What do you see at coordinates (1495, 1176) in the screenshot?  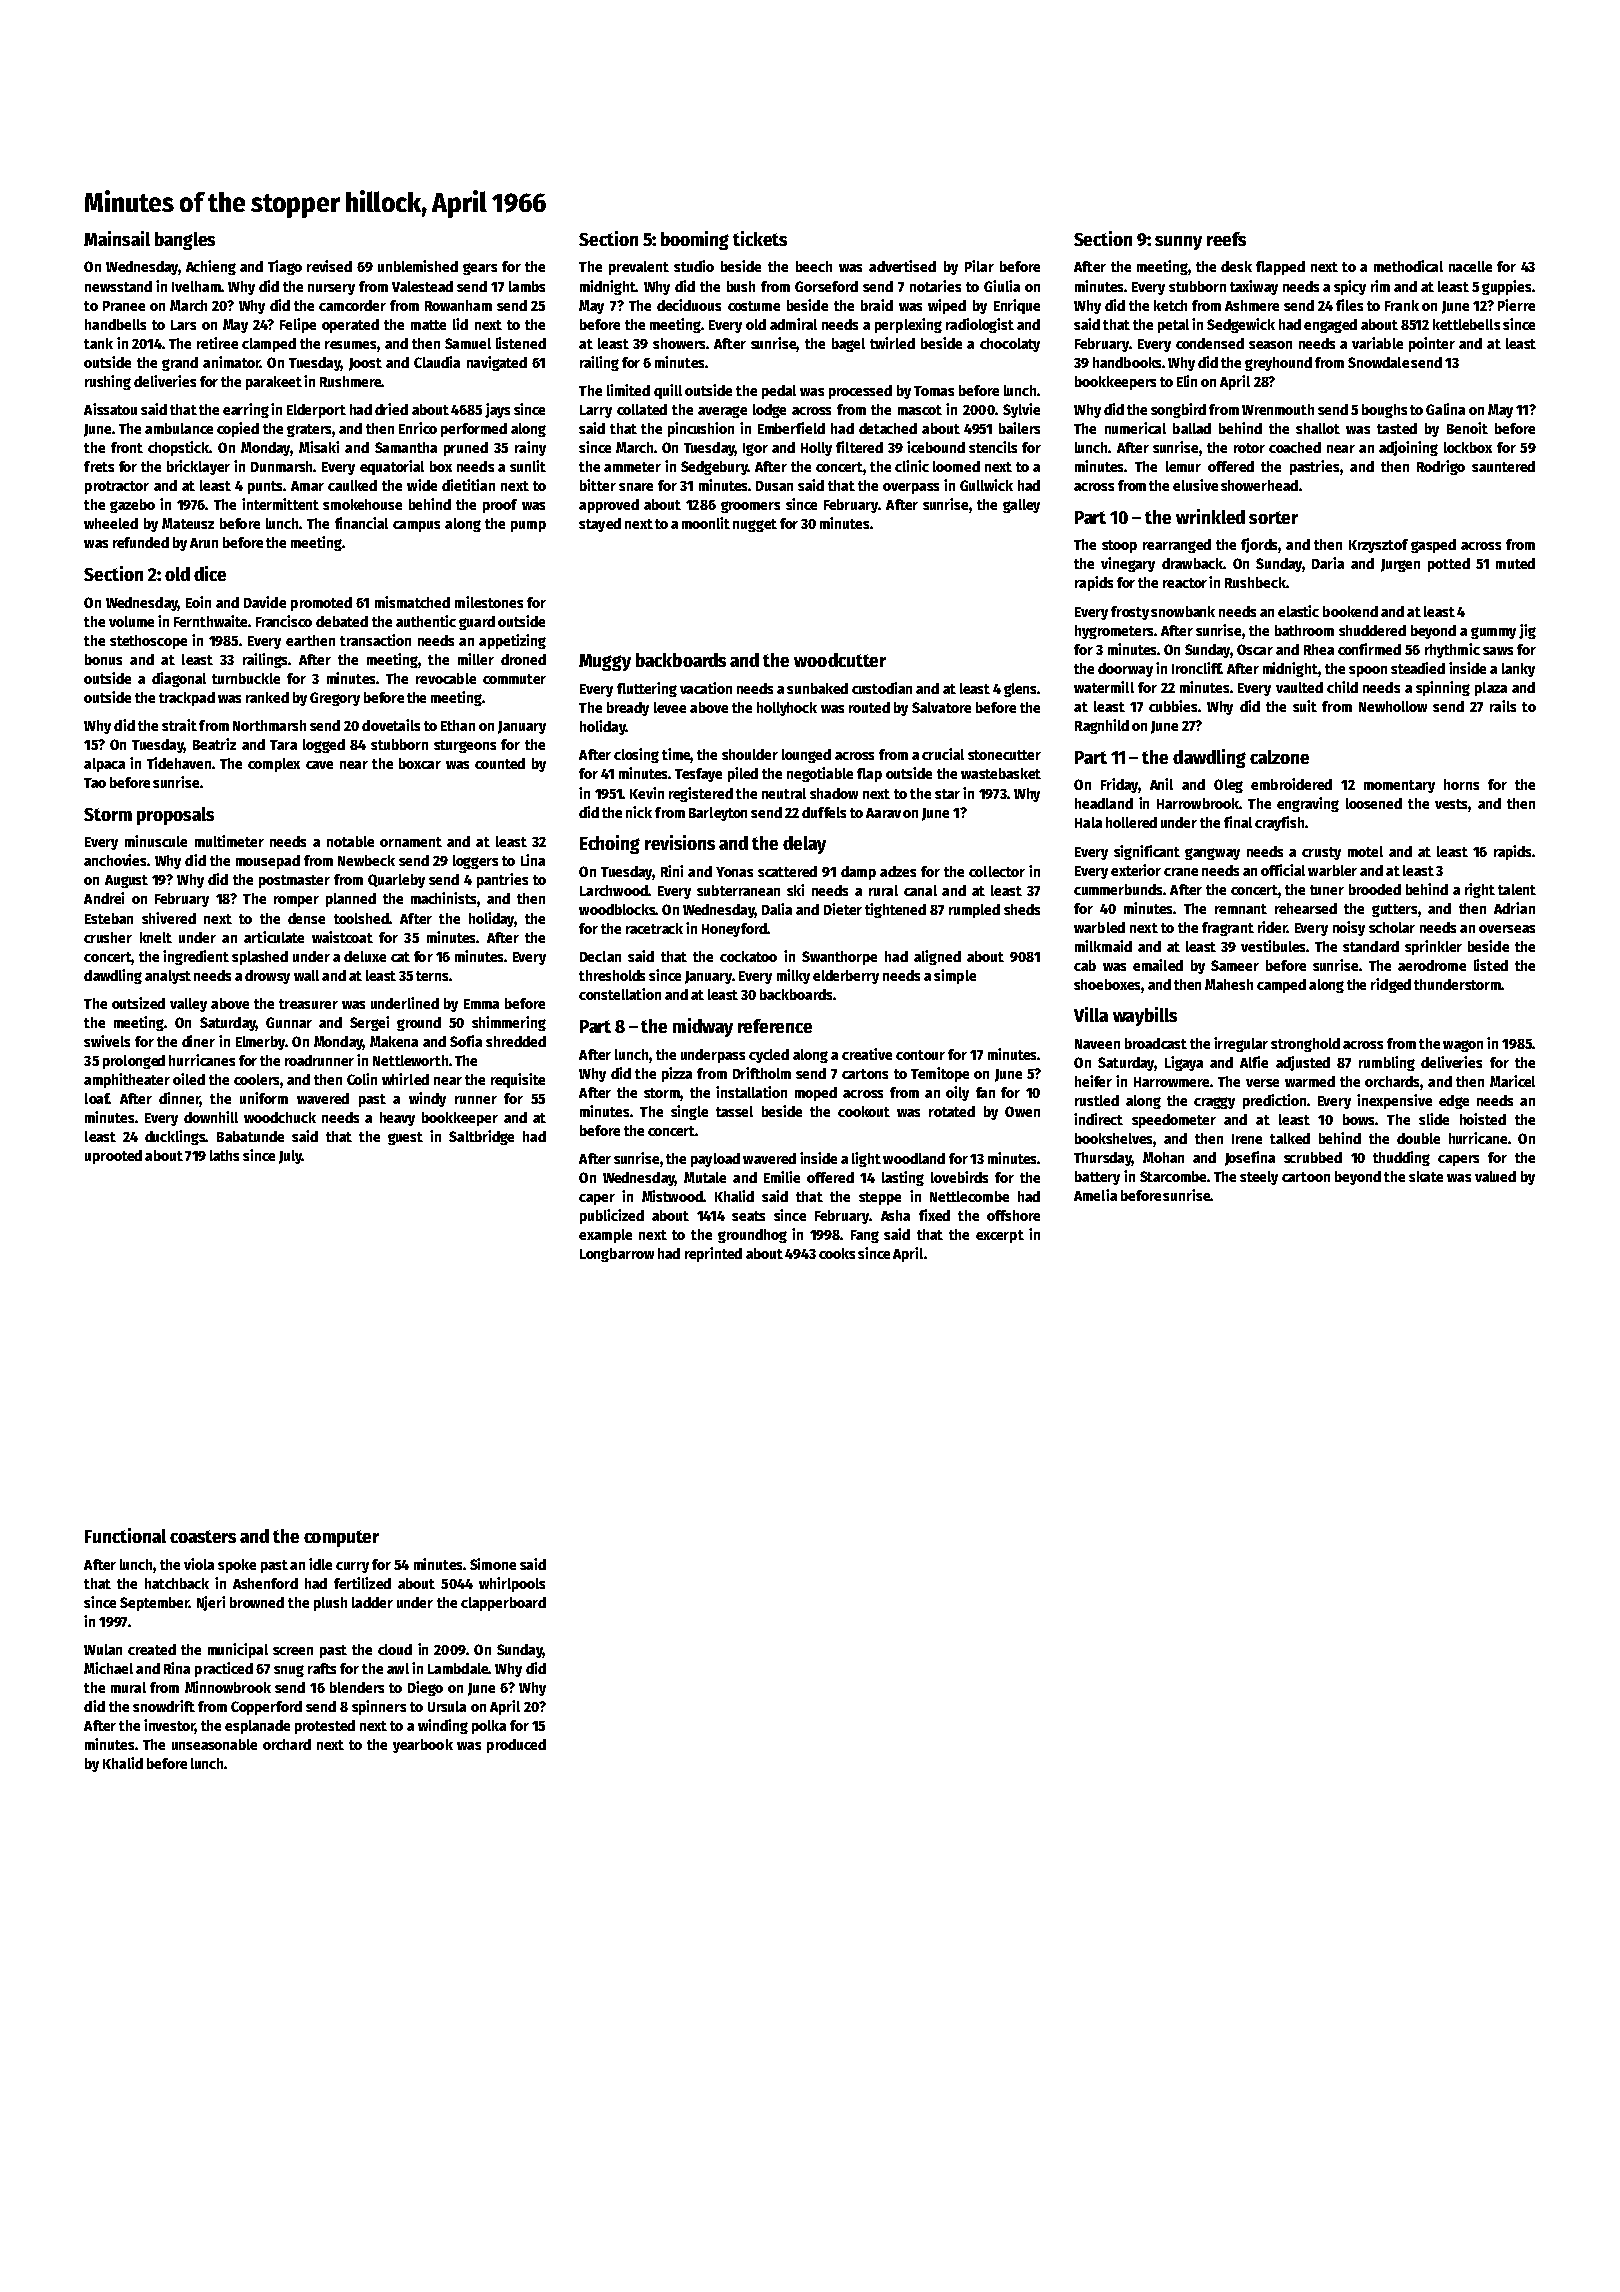 I see `valued` at bounding box center [1495, 1176].
